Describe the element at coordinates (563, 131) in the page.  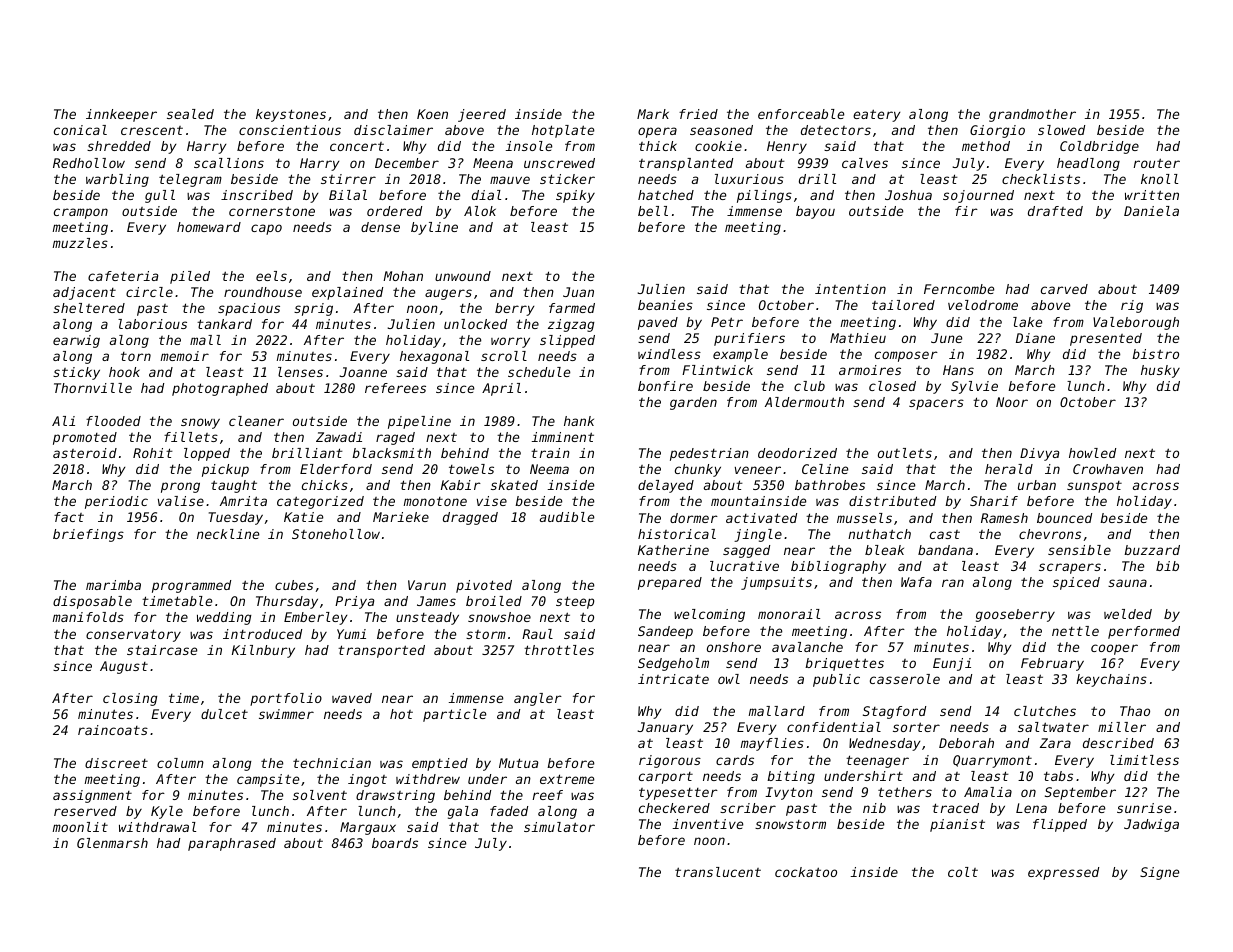
I see `hotplate` at that location.
